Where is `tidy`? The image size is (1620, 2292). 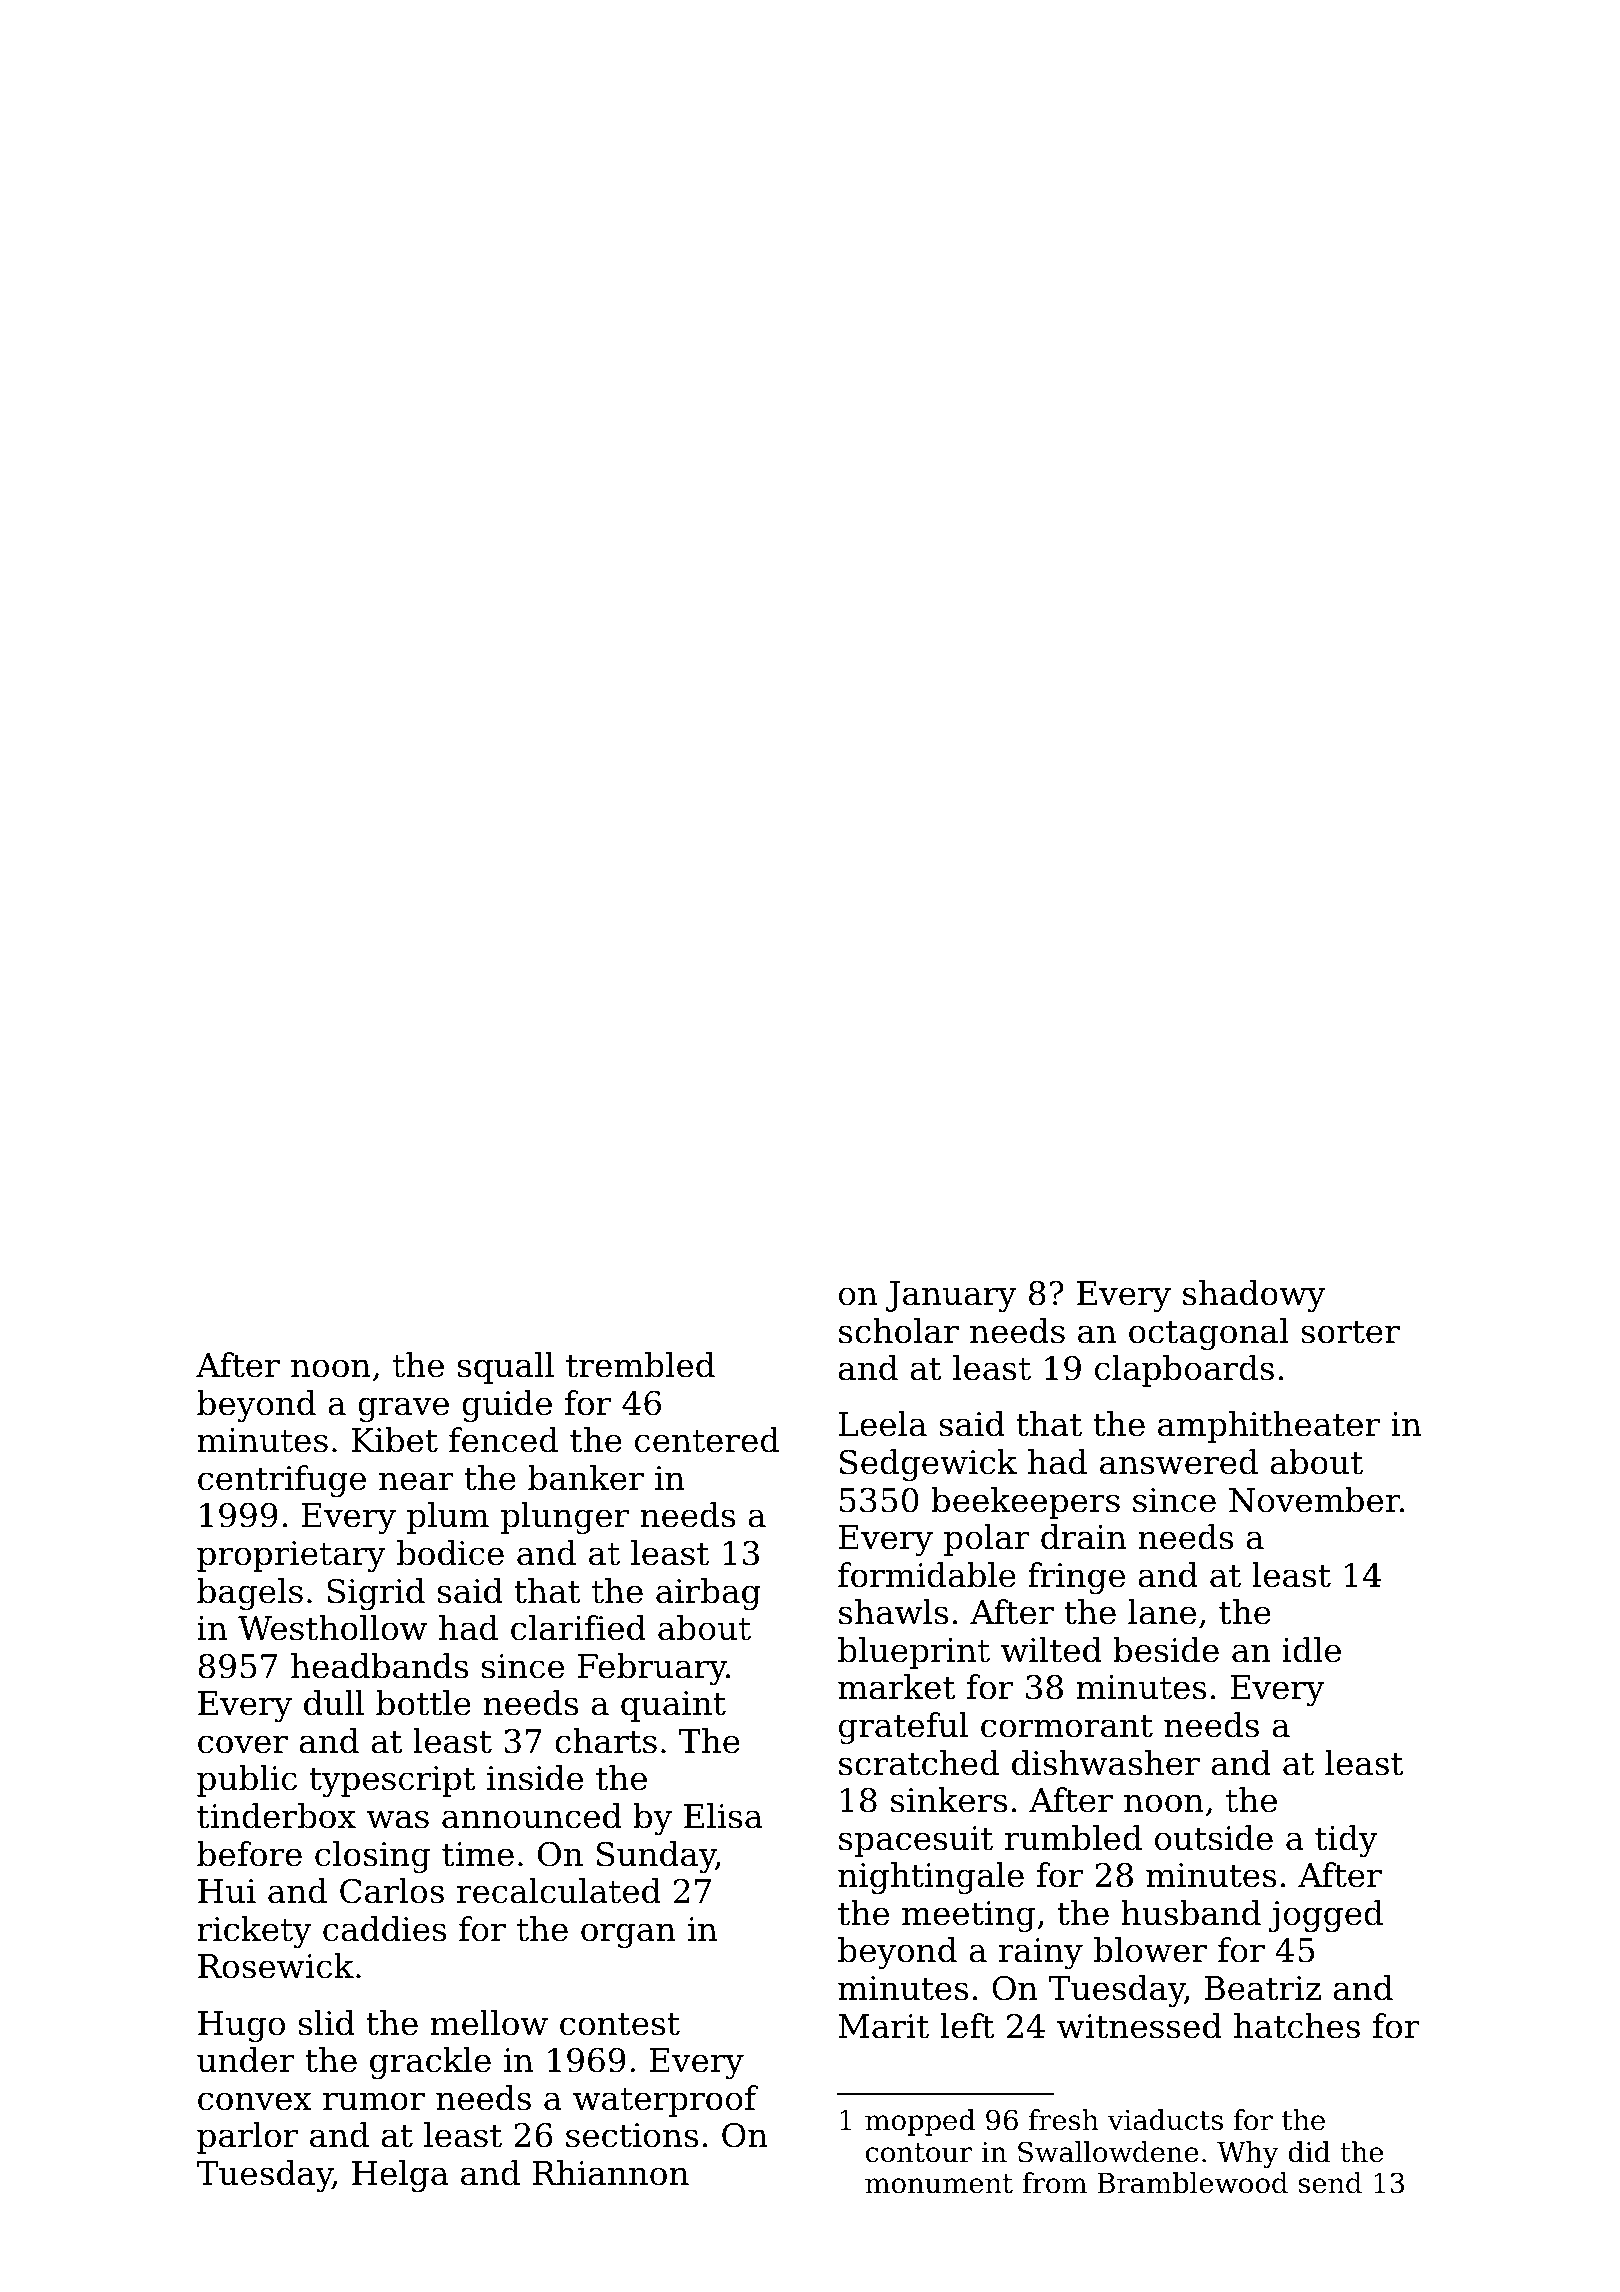
tidy is located at coordinates (1346, 1841).
